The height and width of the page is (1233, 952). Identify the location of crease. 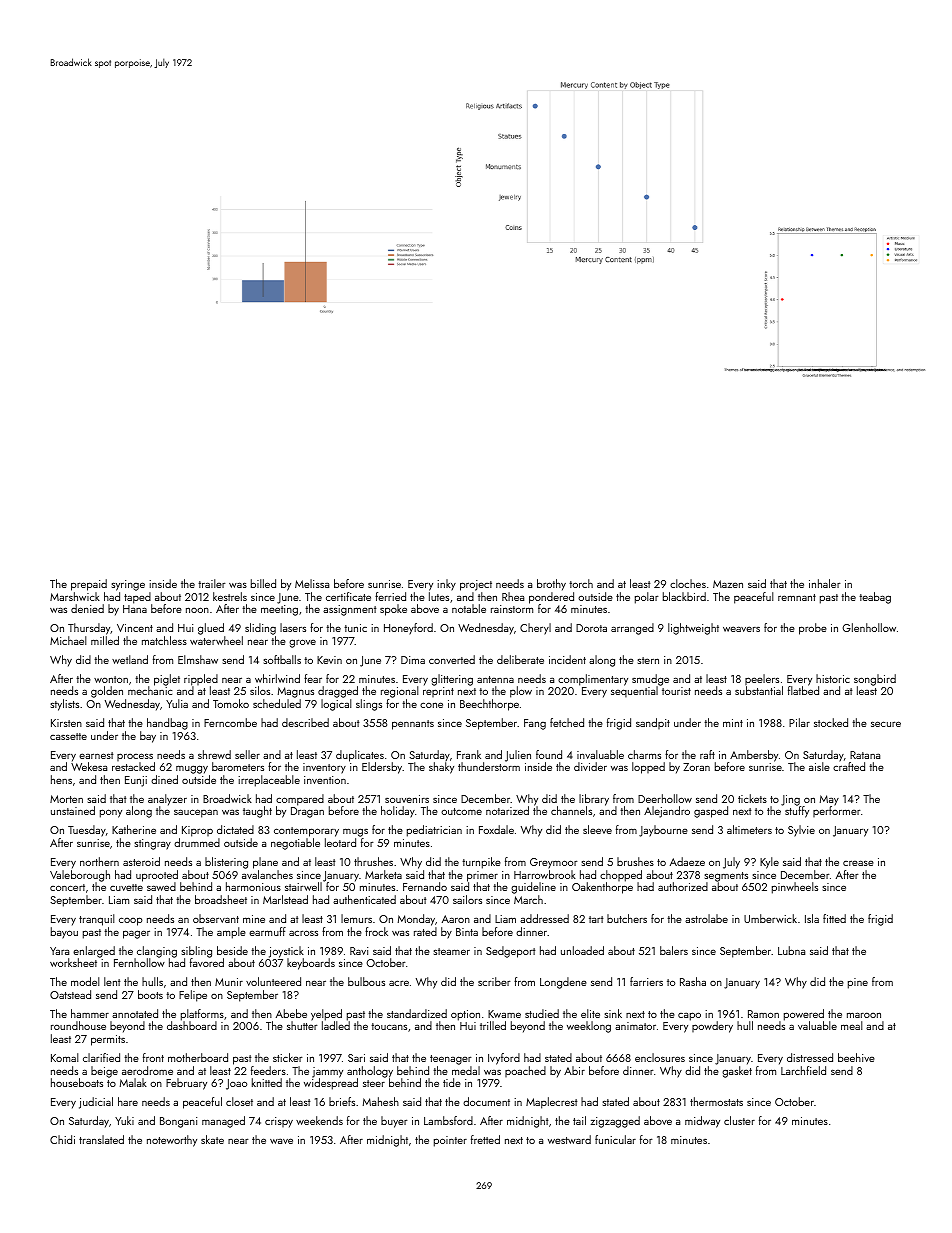
(858, 863).
